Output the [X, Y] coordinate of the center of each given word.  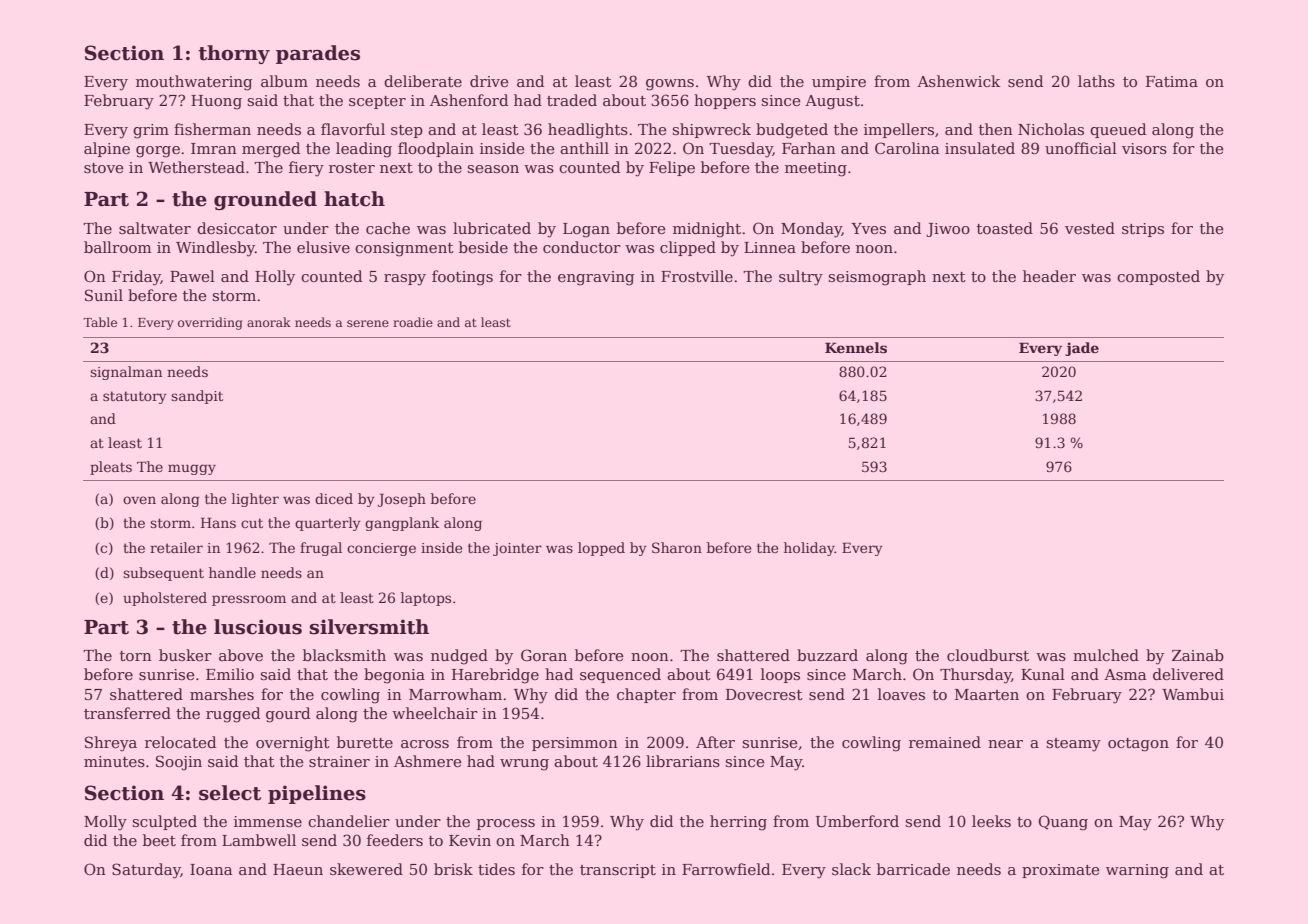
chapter [646, 695]
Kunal [1043, 674]
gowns [670, 85]
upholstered [165, 599]
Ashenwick [959, 81]
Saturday [146, 871]
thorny [234, 54]
